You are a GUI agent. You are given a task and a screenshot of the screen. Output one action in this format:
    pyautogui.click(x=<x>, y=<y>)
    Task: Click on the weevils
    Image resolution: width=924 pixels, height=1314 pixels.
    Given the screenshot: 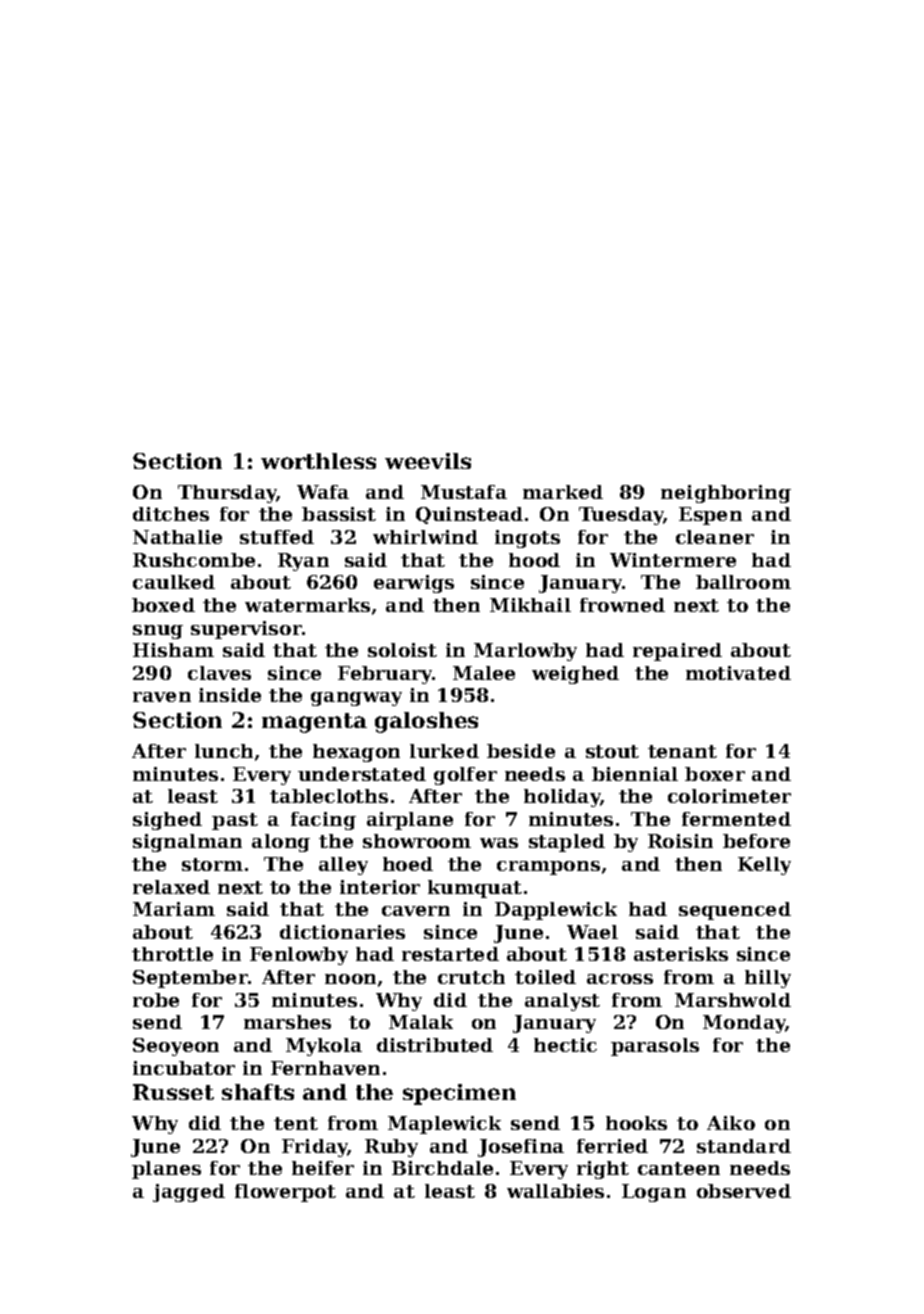 What is the action you would take?
    pyautogui.click(x=428, y=461)
